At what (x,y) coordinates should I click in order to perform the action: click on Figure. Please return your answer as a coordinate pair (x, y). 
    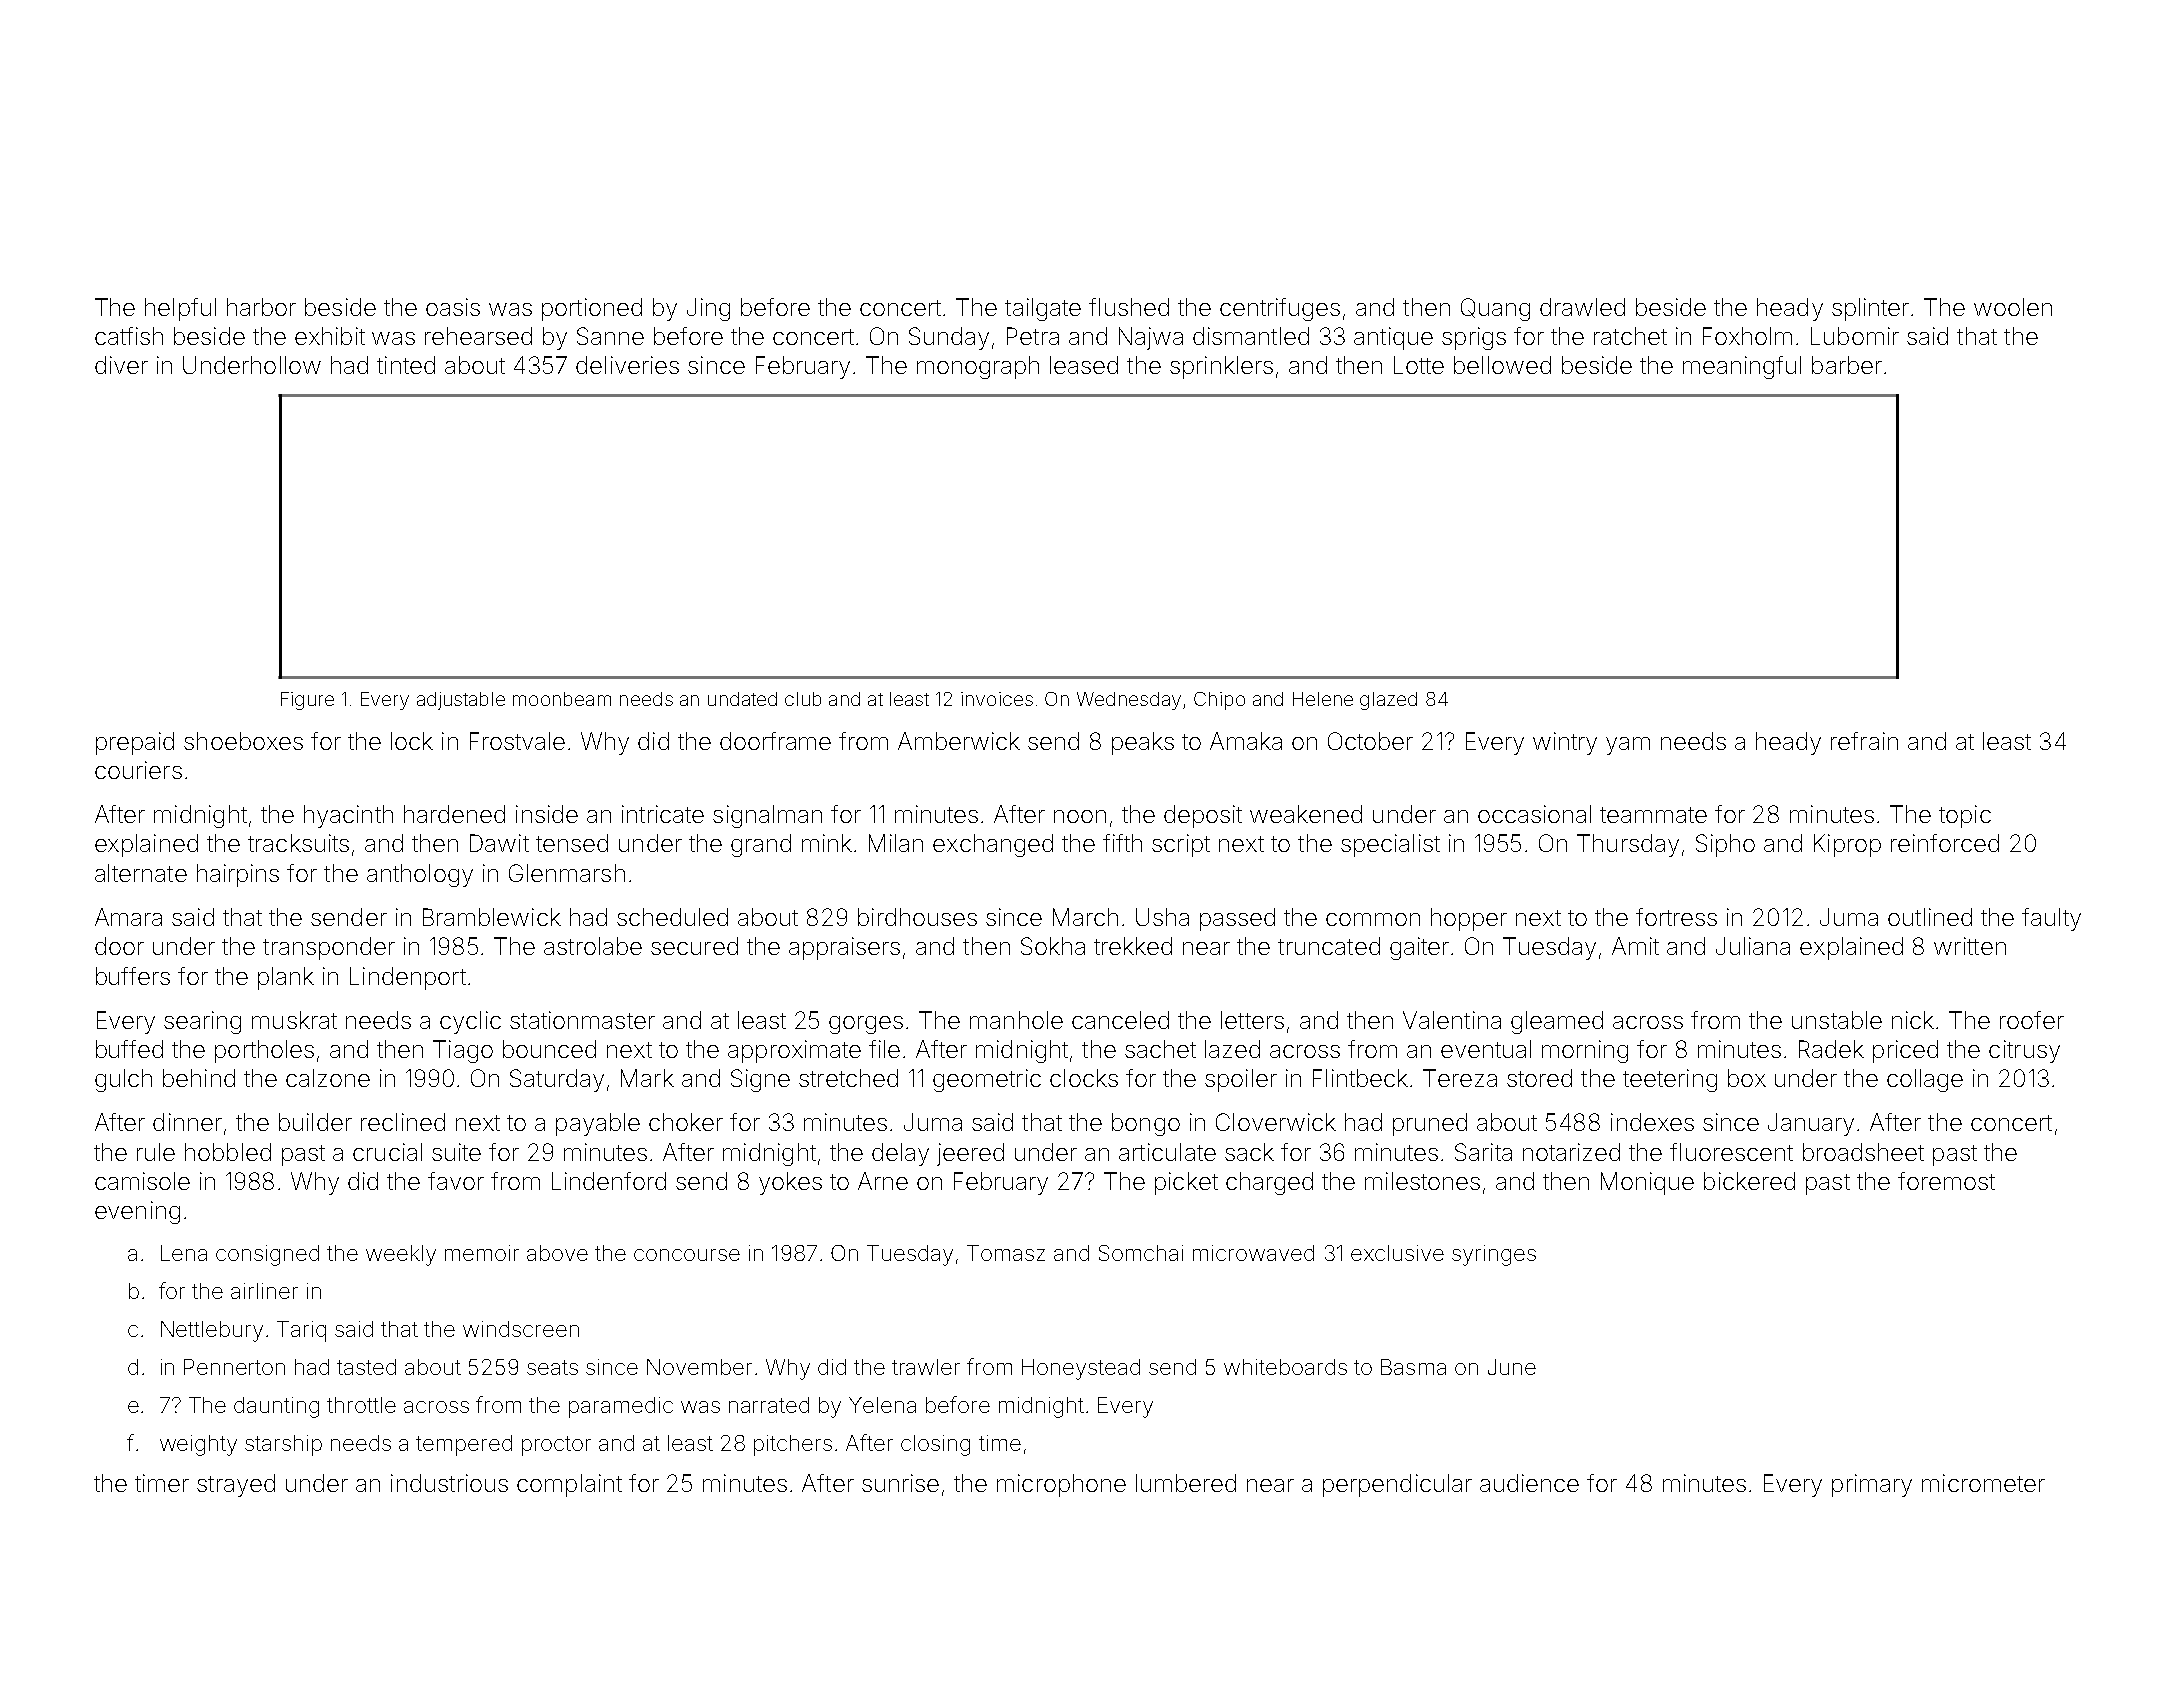
    Looking at the image, I should click on (307, 701).
